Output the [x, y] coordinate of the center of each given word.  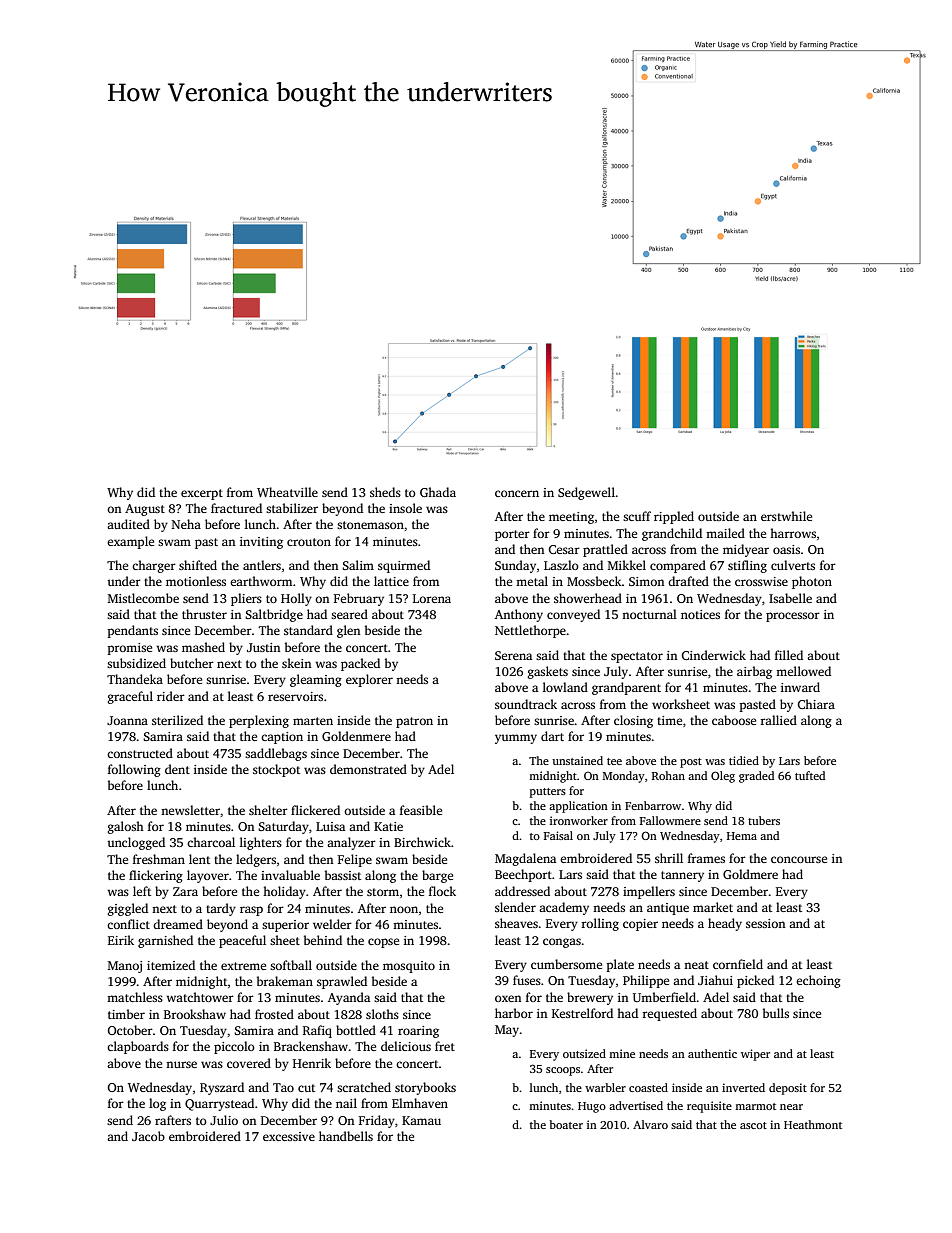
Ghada [438, 492]
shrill [669, 858]
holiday [284, 892]
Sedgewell [586, 493]
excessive [289, 1136]
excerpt [202, 494]
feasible [421, 810]
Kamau [421, 1120]
